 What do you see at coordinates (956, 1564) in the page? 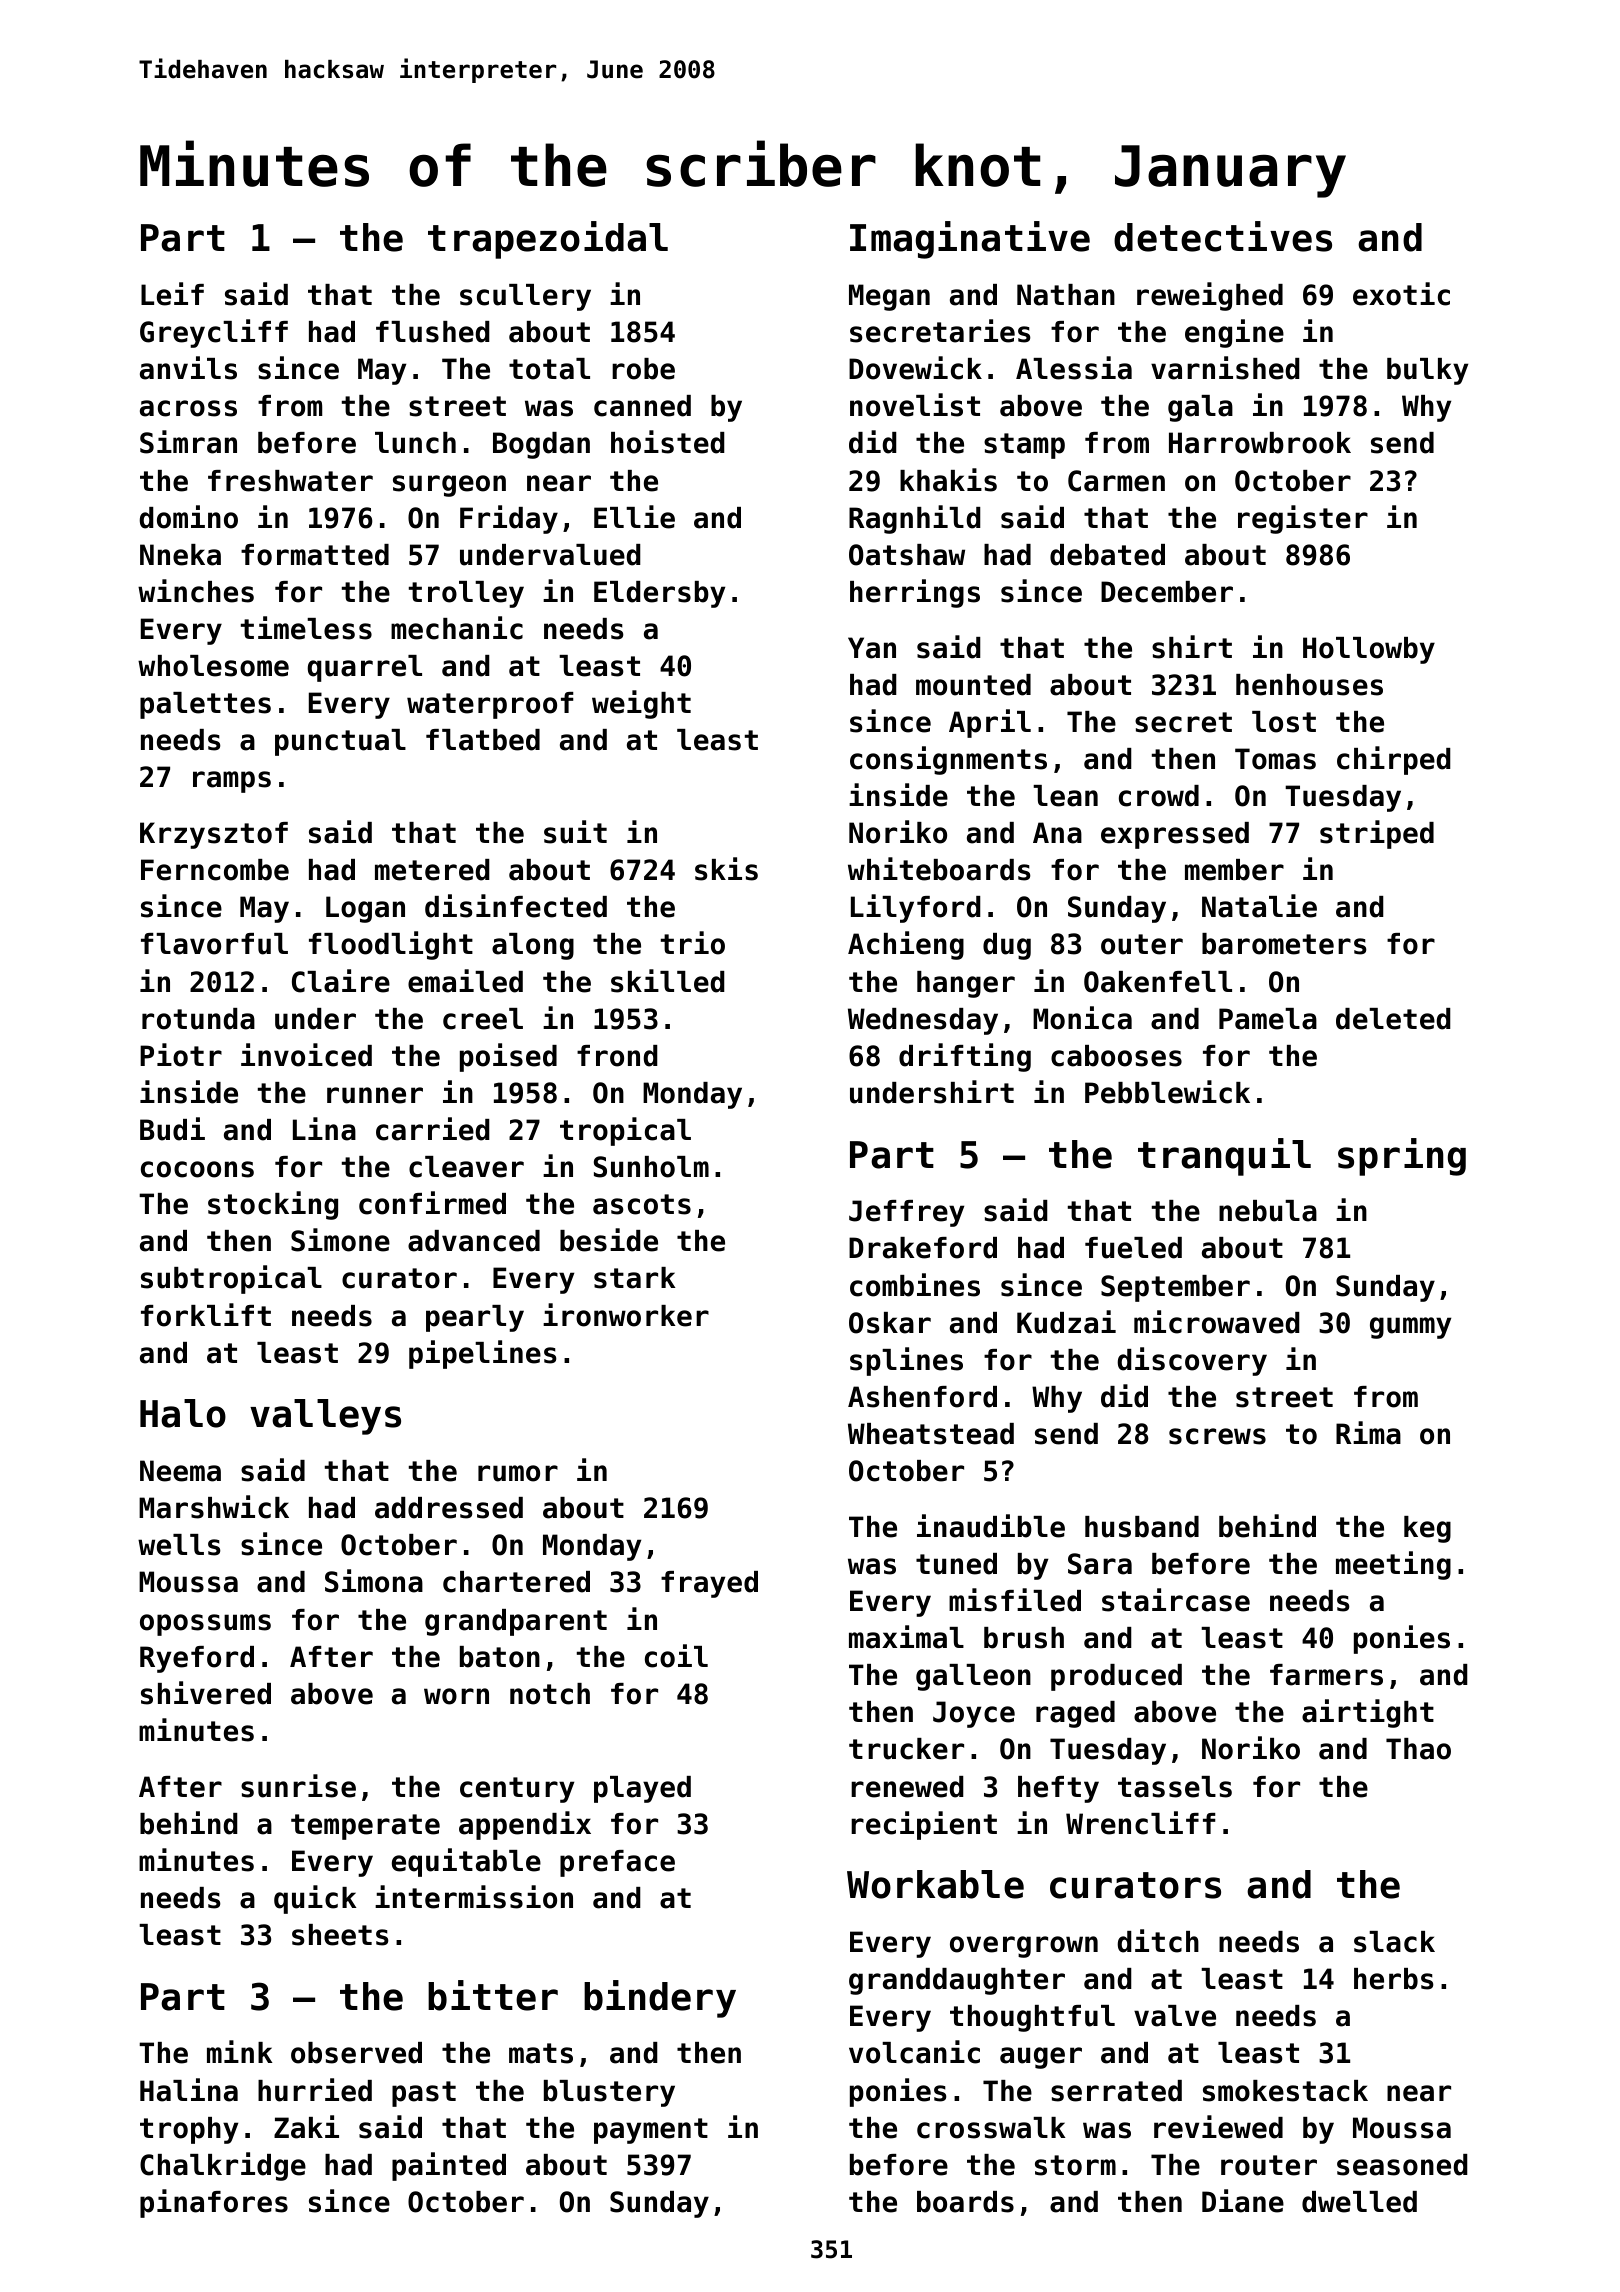
I see `tuned` at bounding box center [956, 1564].
